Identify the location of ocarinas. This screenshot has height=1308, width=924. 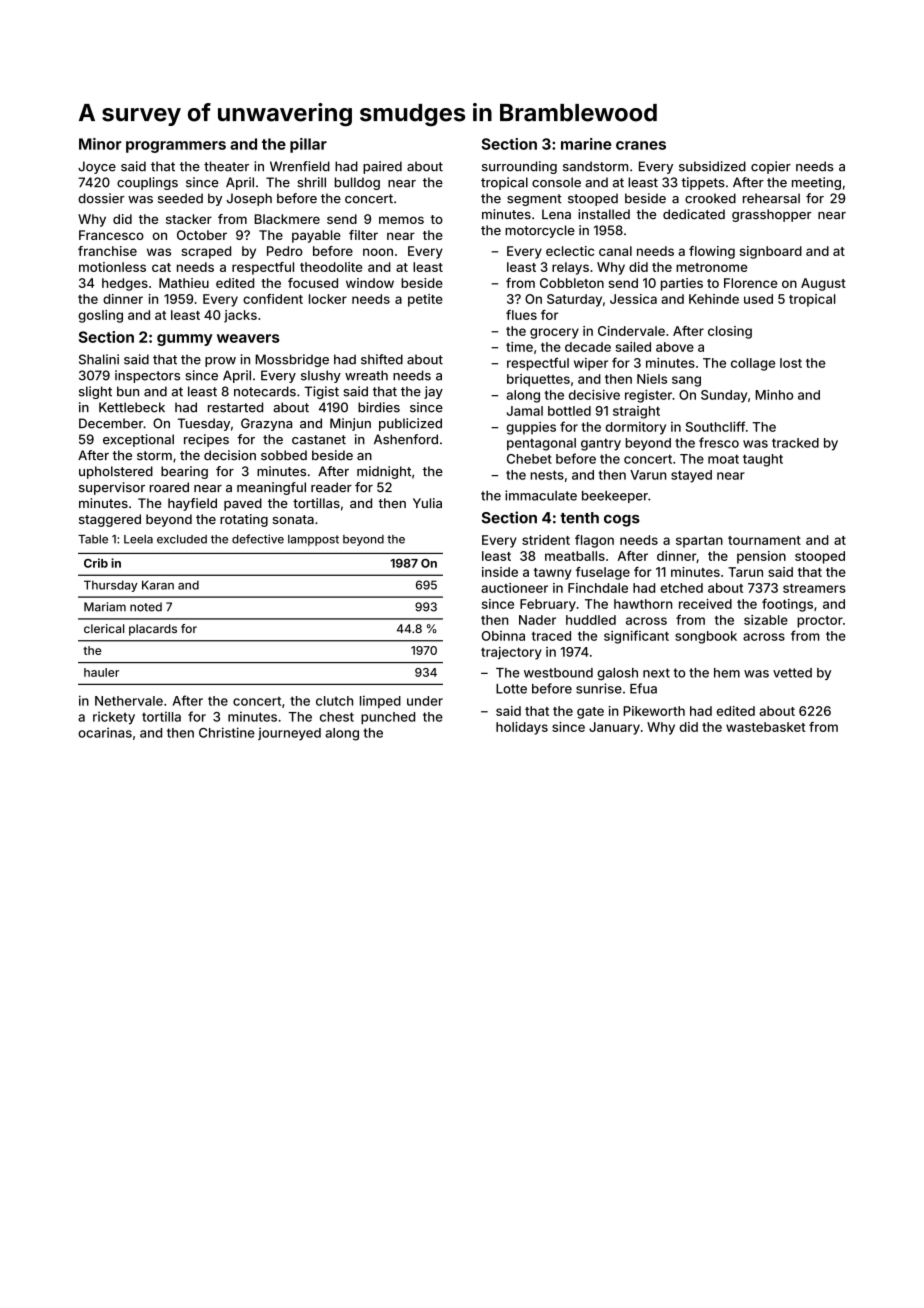
(105, 732).
